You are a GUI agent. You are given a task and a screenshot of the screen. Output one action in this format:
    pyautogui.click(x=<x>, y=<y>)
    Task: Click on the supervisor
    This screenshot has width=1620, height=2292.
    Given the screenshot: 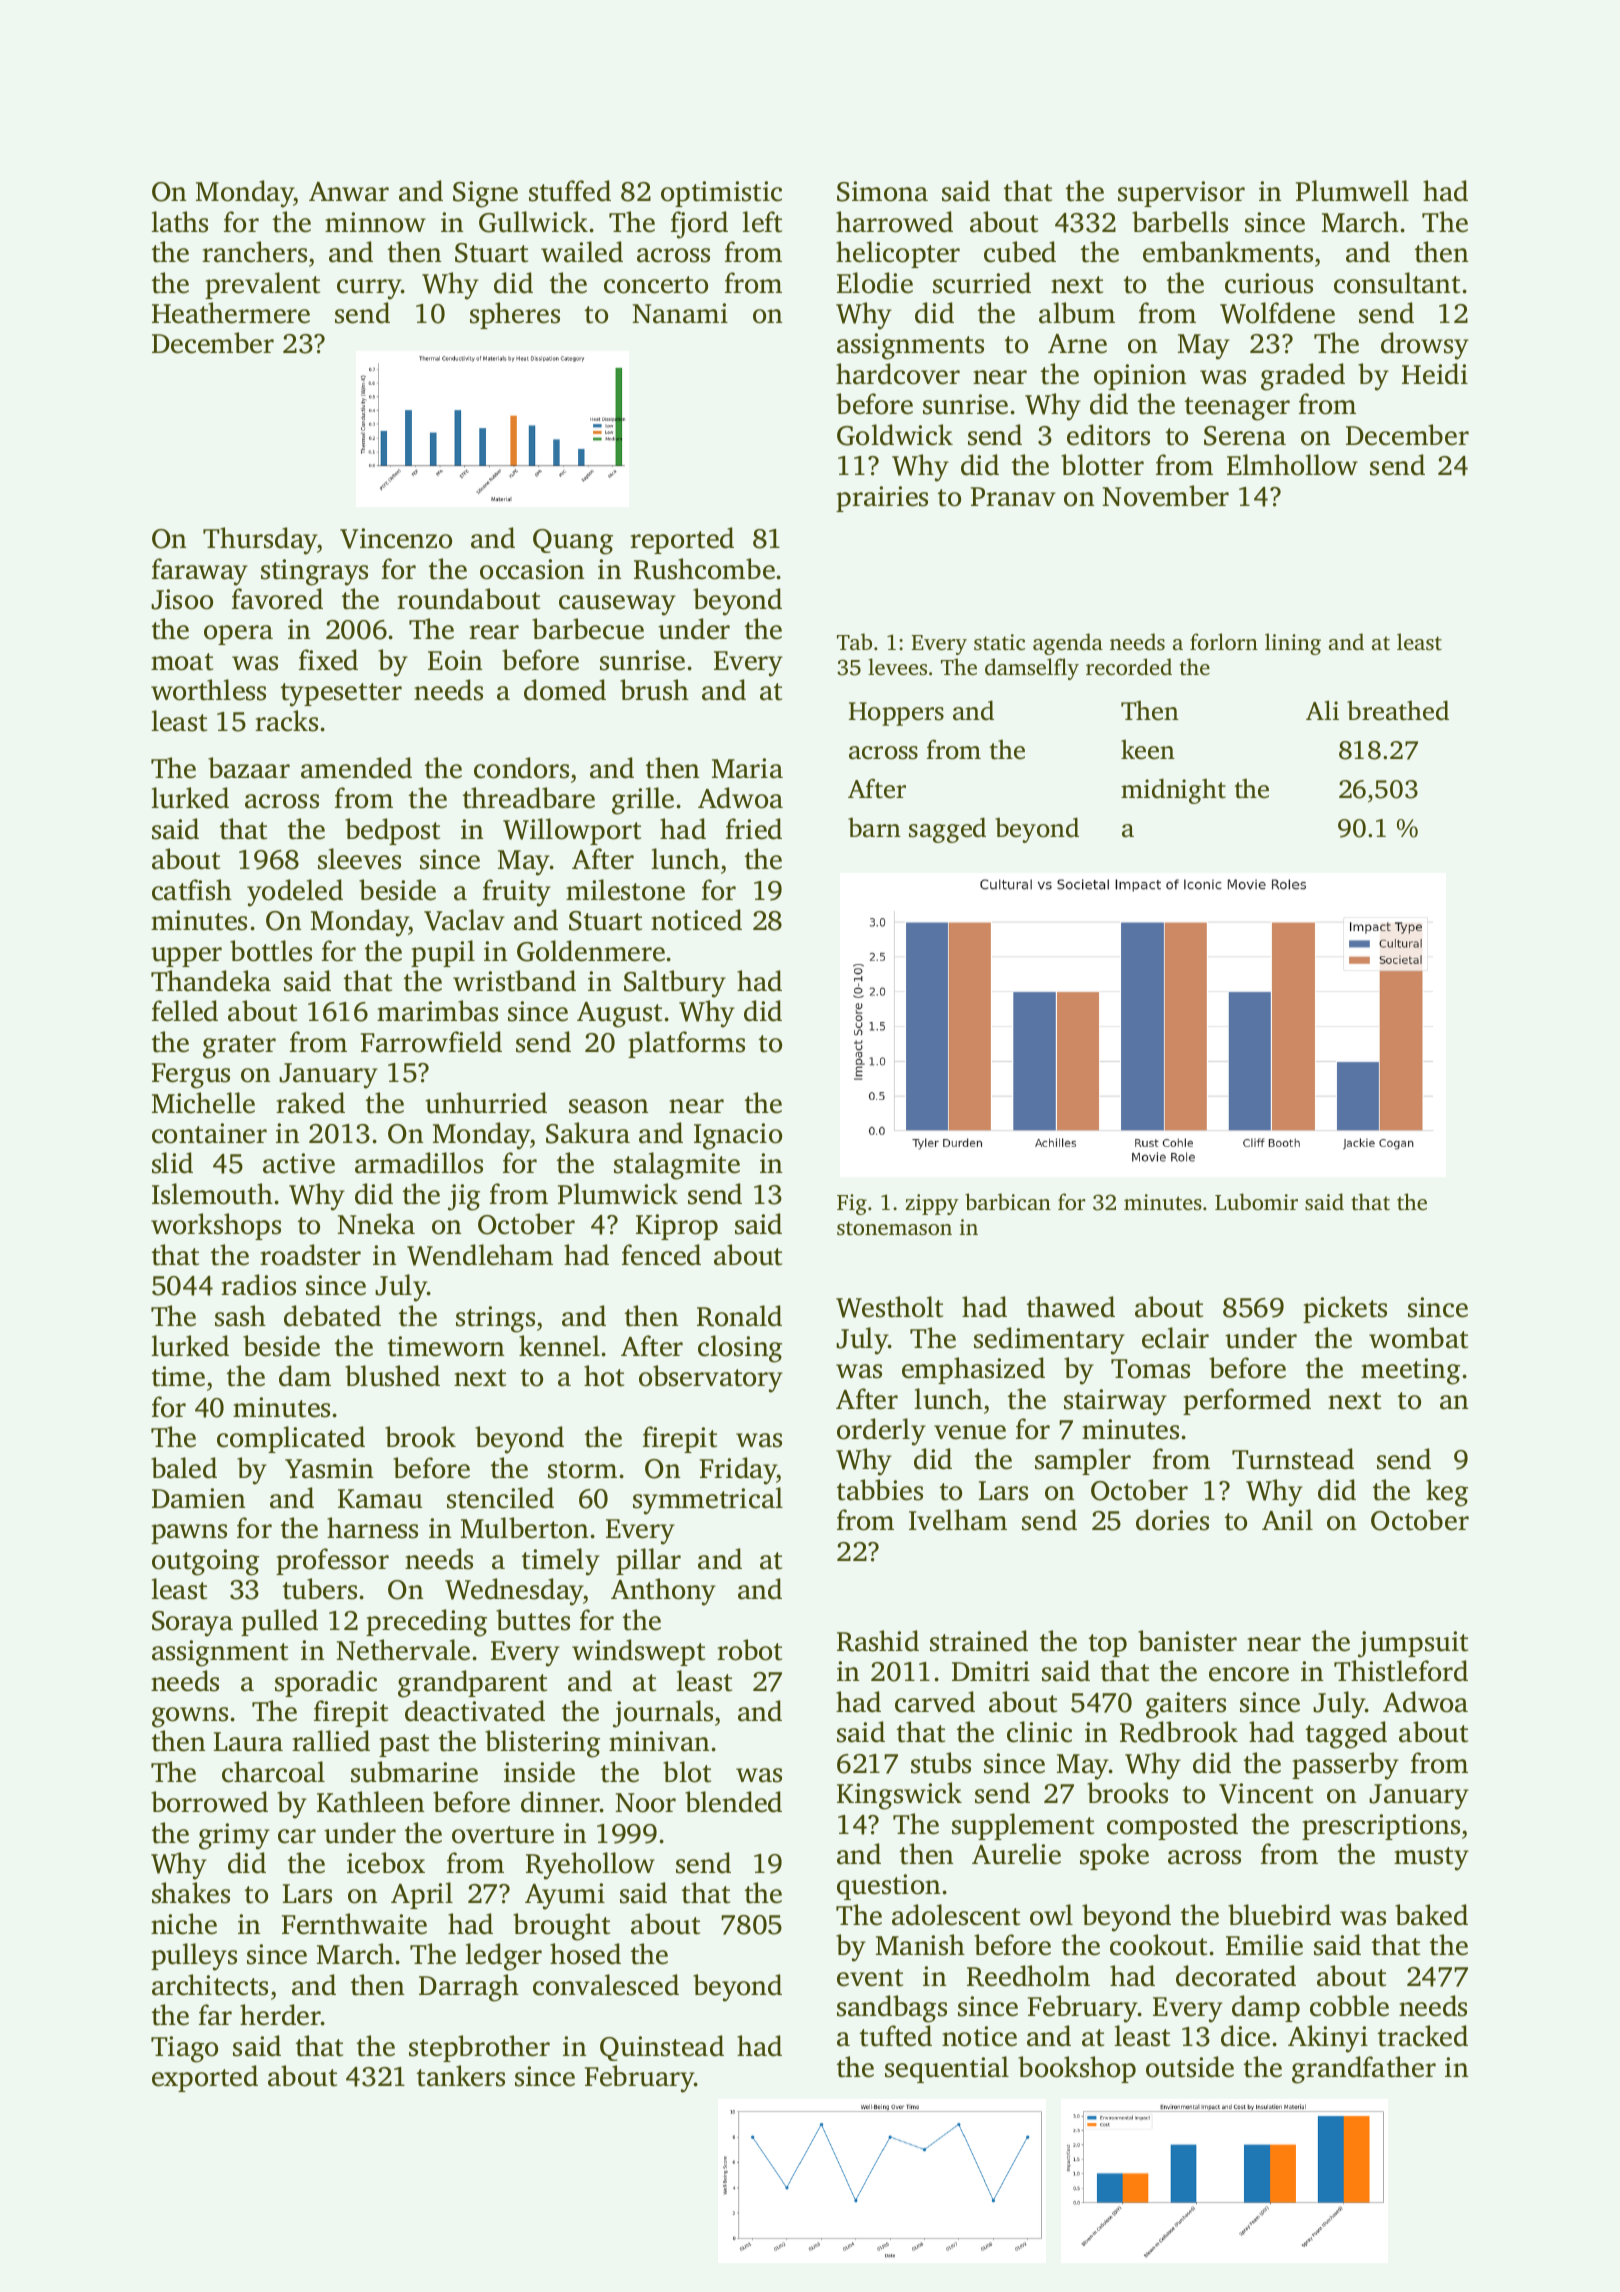 What is the action you would take?
    pyautogui.click(x=1181, y=194)
